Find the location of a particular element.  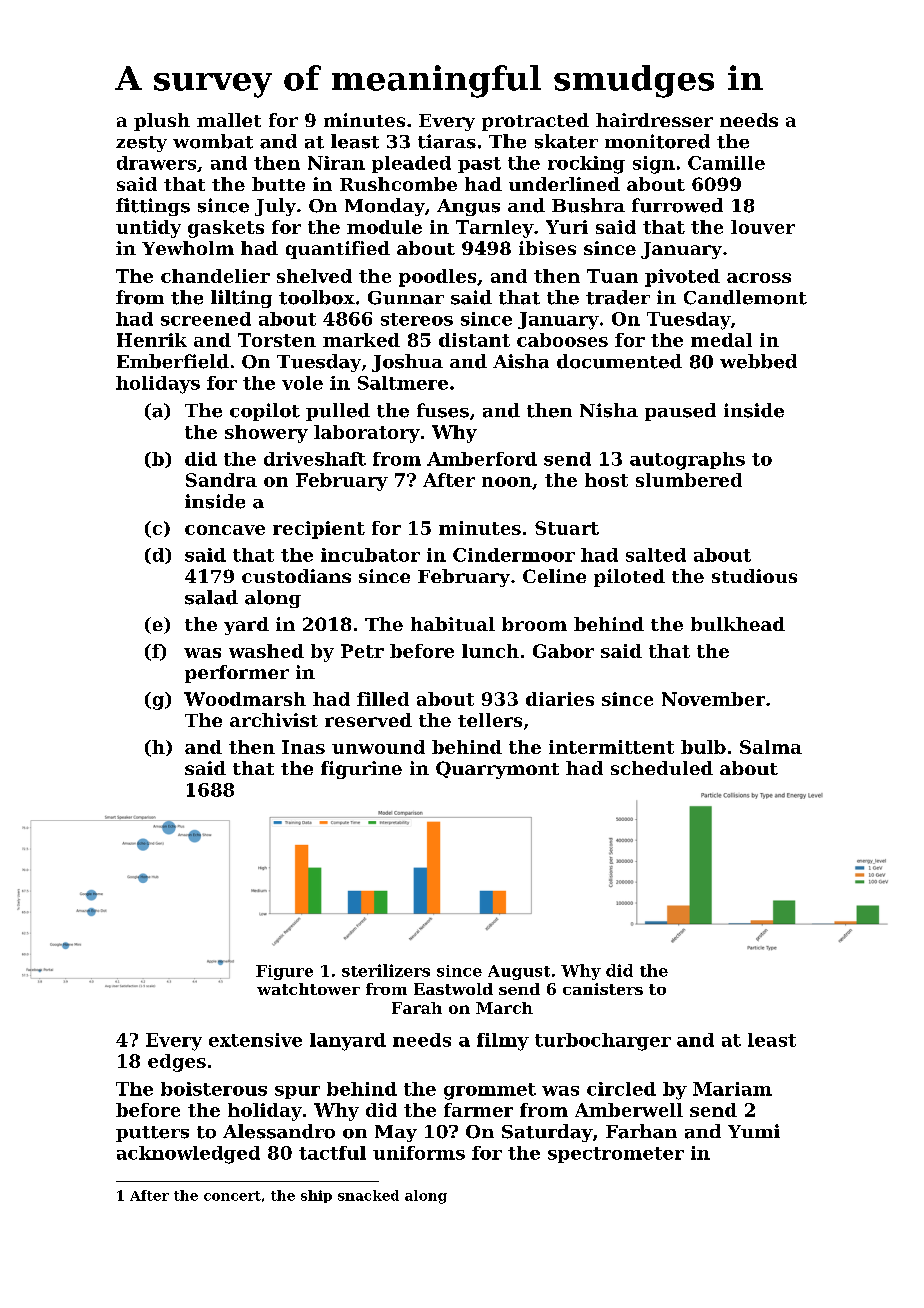

sign is located at coordinates (654, 165).
